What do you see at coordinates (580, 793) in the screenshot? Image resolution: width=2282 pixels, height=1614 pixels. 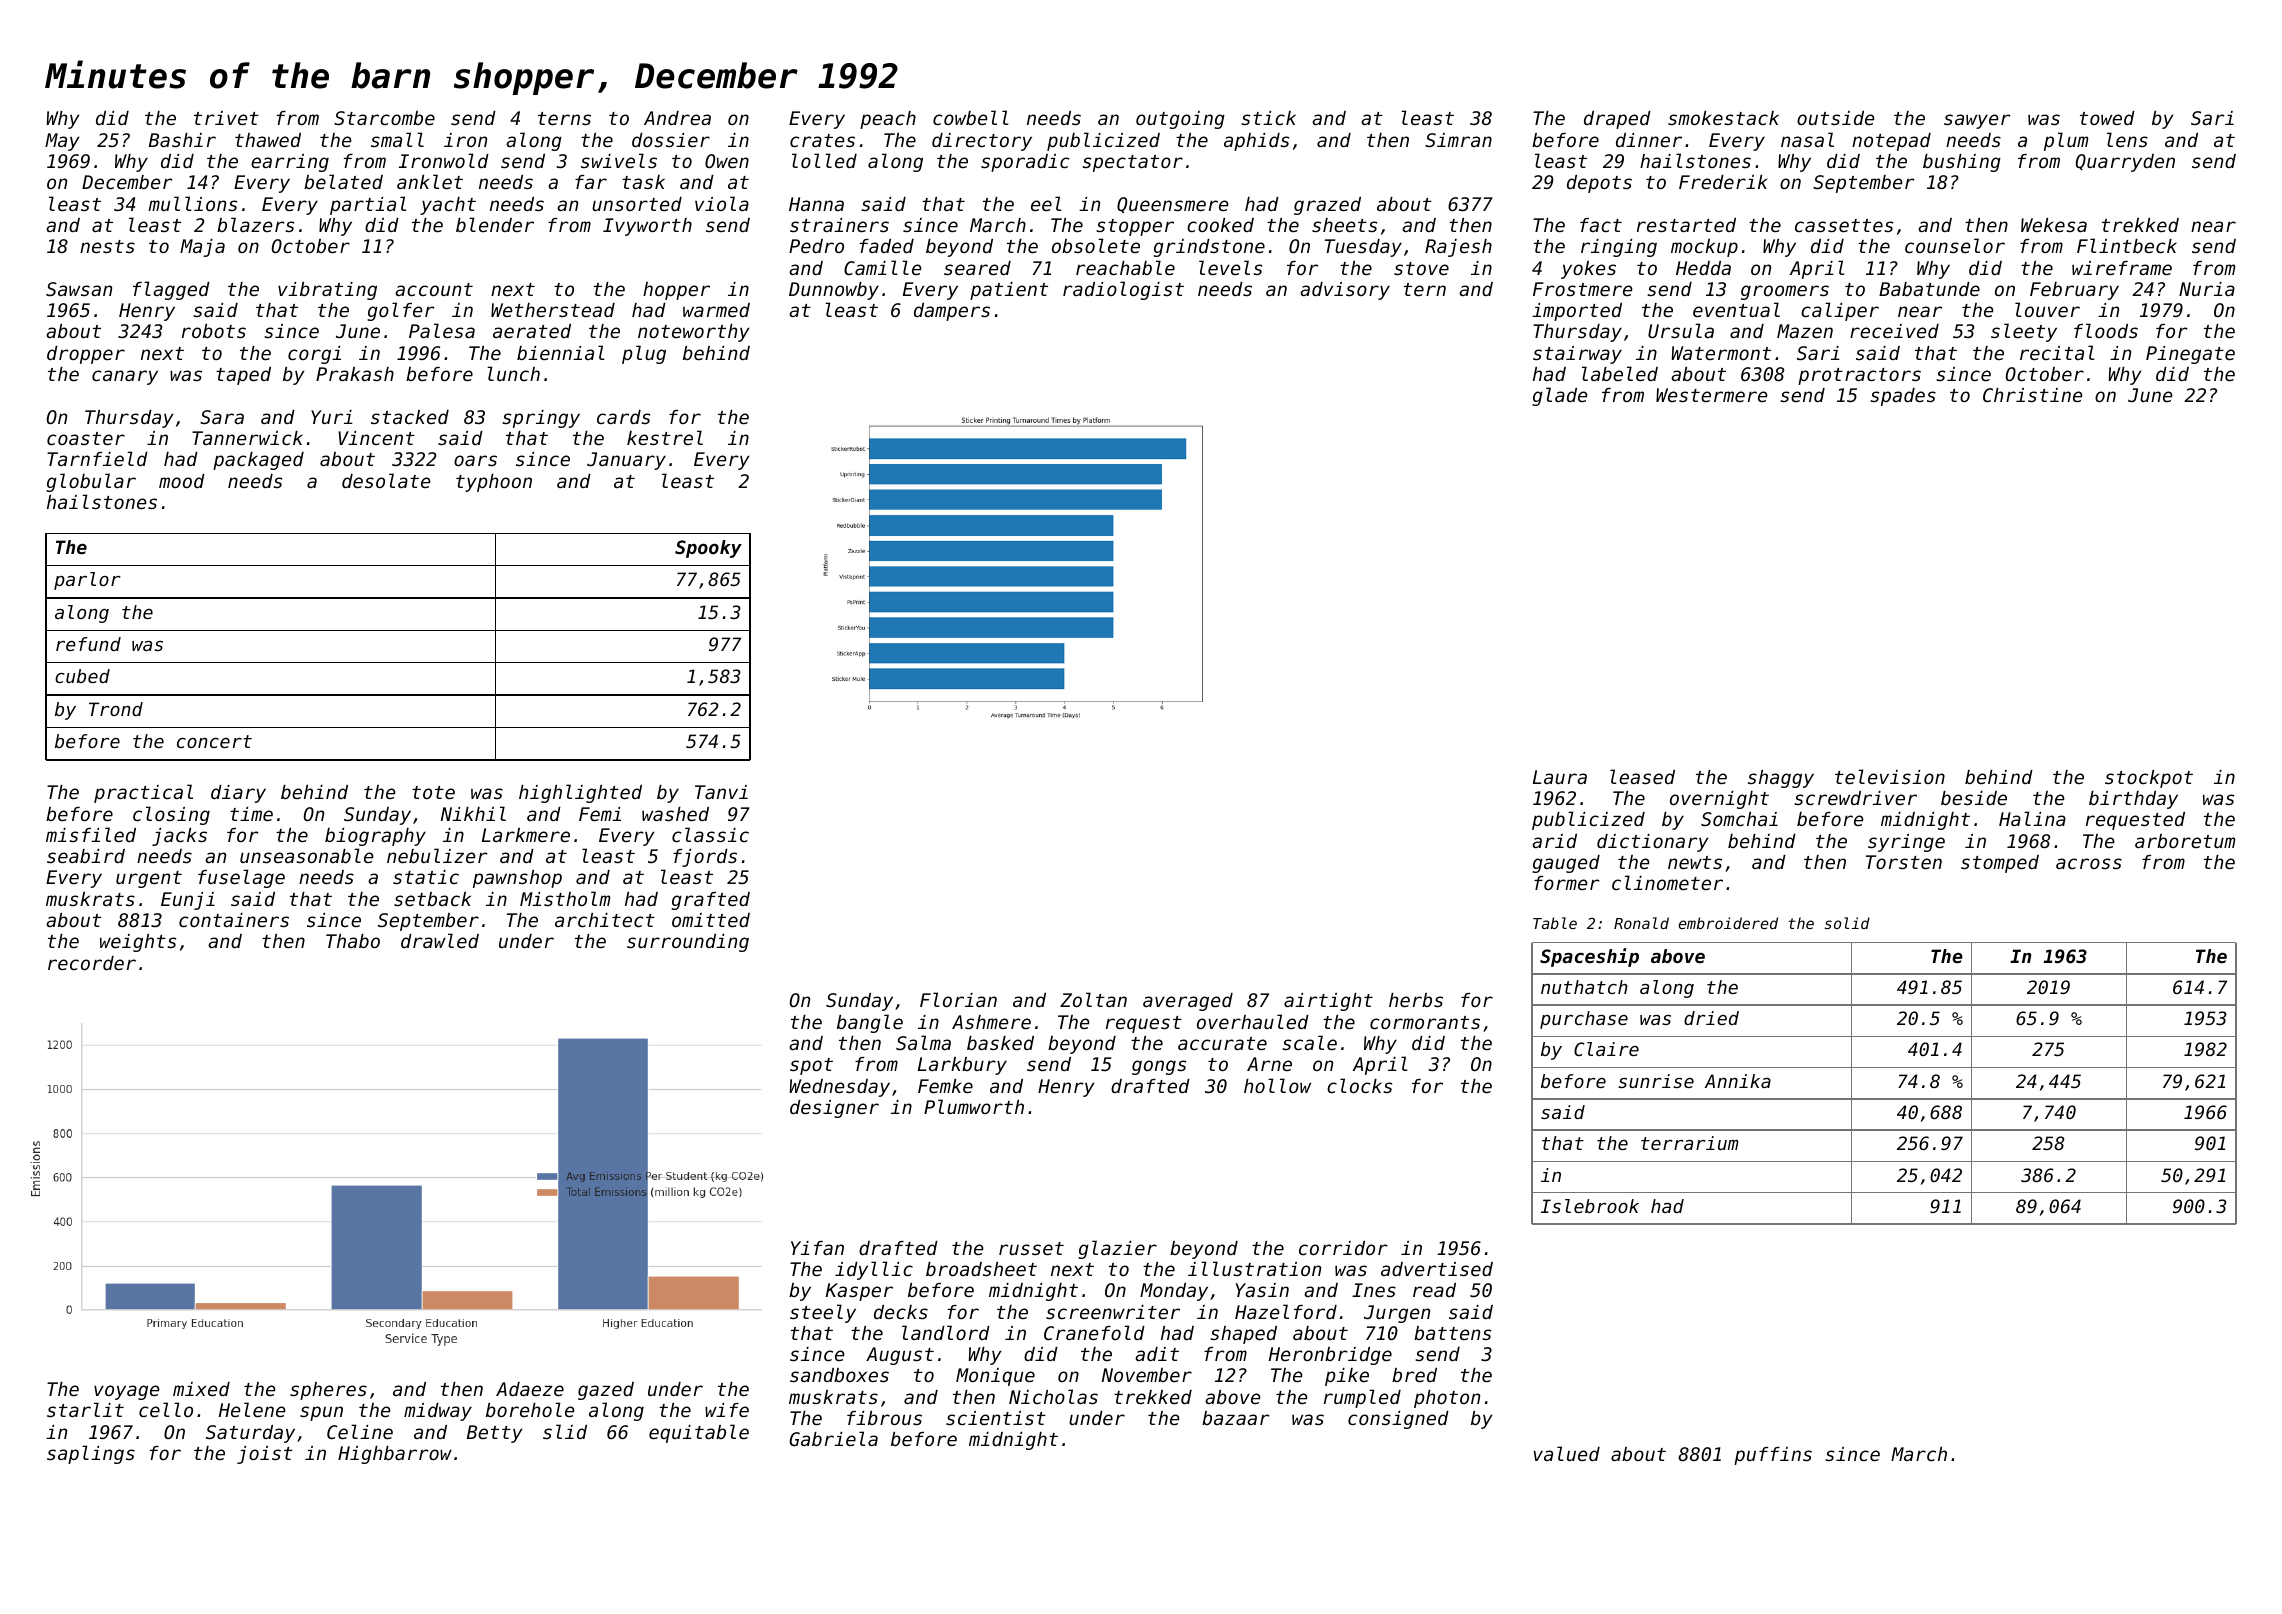 I see `highlighted` at bounding box center [580, 793].
